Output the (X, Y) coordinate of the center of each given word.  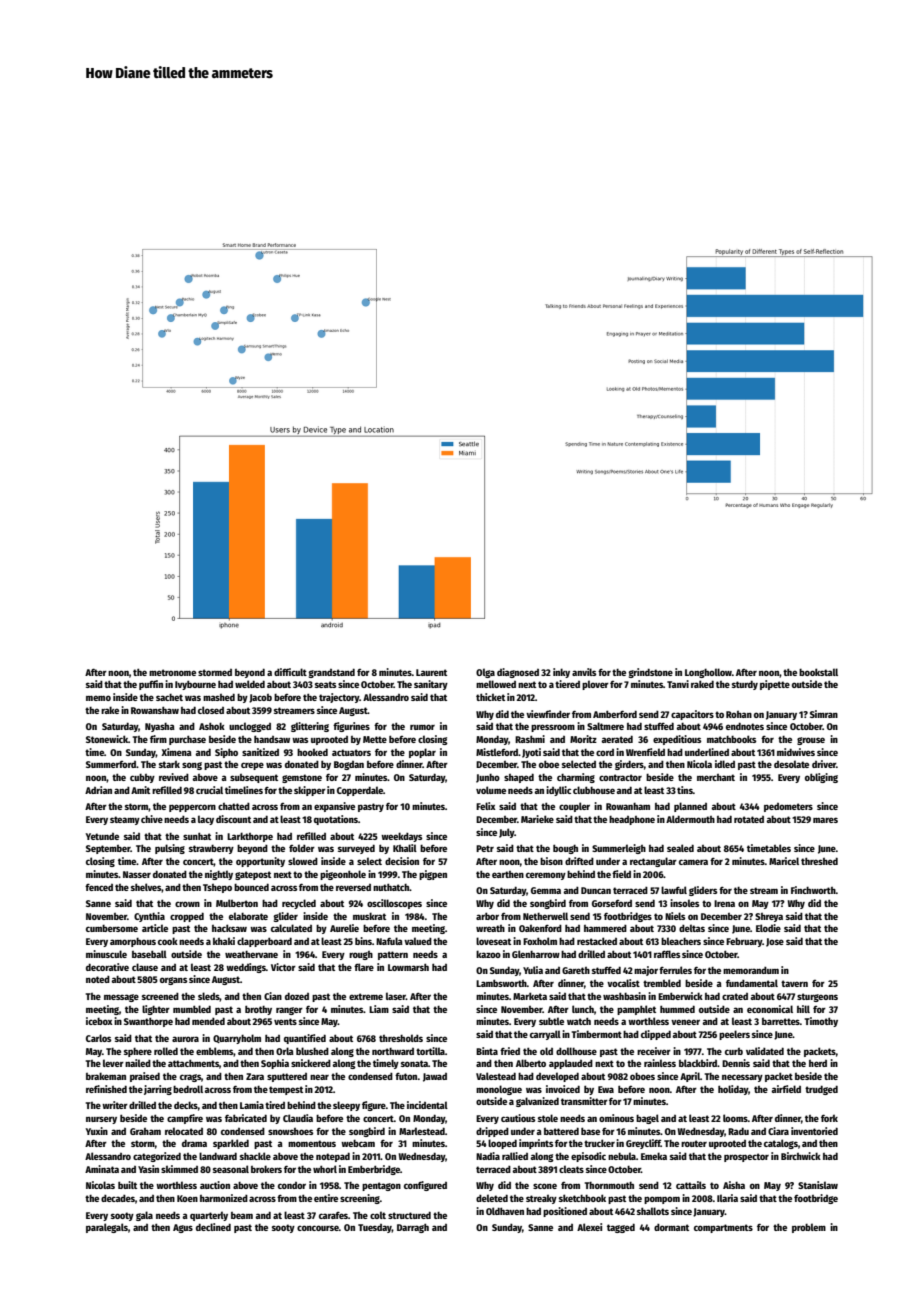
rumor (422, 727)
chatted (234, 806)
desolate (791, 764)
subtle (551, 1021)
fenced (99, 887)
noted (98, 979)
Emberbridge (374, 1170)
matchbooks (732, 739)
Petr (485, 848)
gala (144, 1216)
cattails (691, 1185)
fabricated (246, 1118)
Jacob (260, 698)
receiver (654, 1051)
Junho (488, 778)
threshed (819, 861)
